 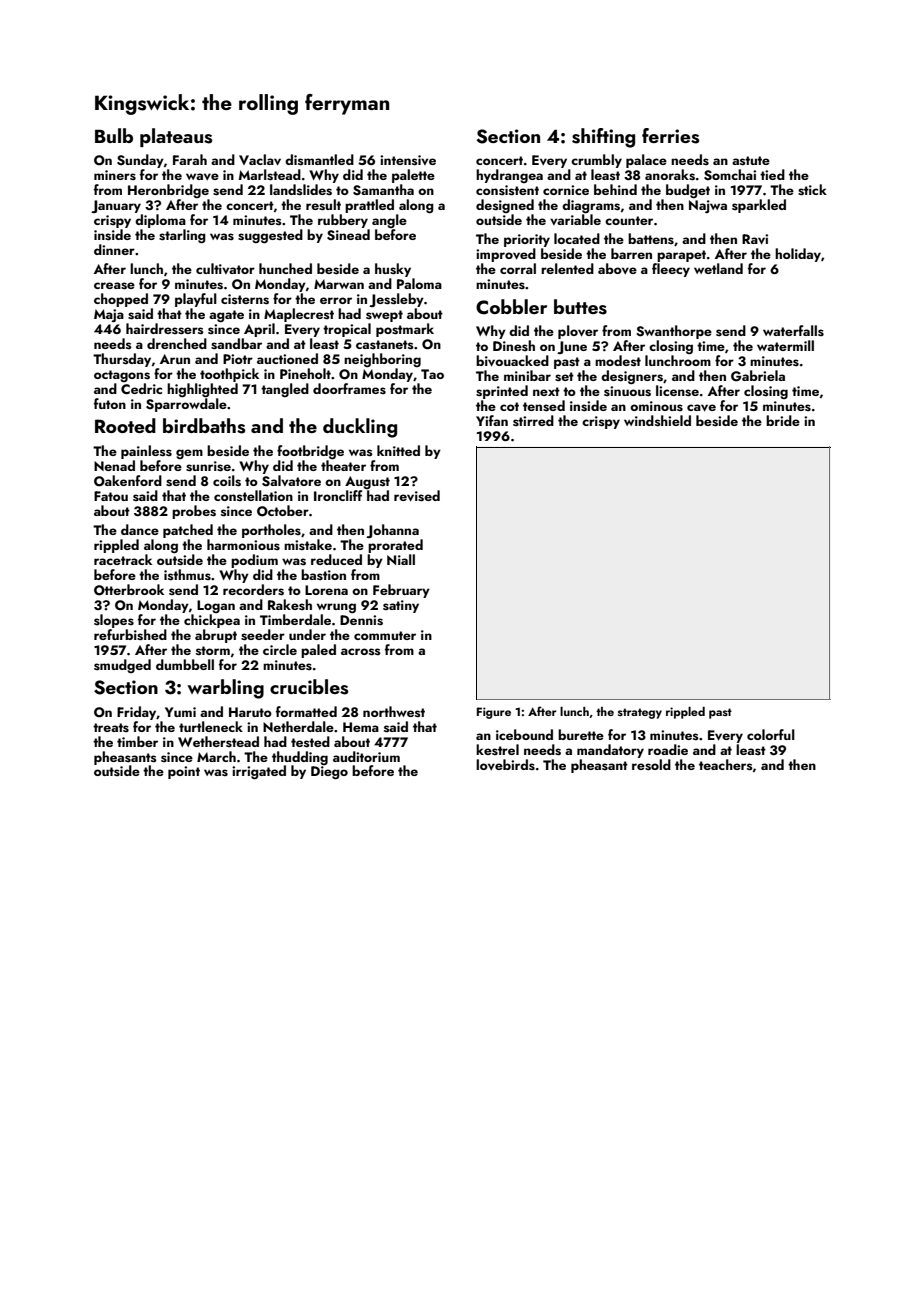 I want to click on colorful, so click(x=771, y=734).
